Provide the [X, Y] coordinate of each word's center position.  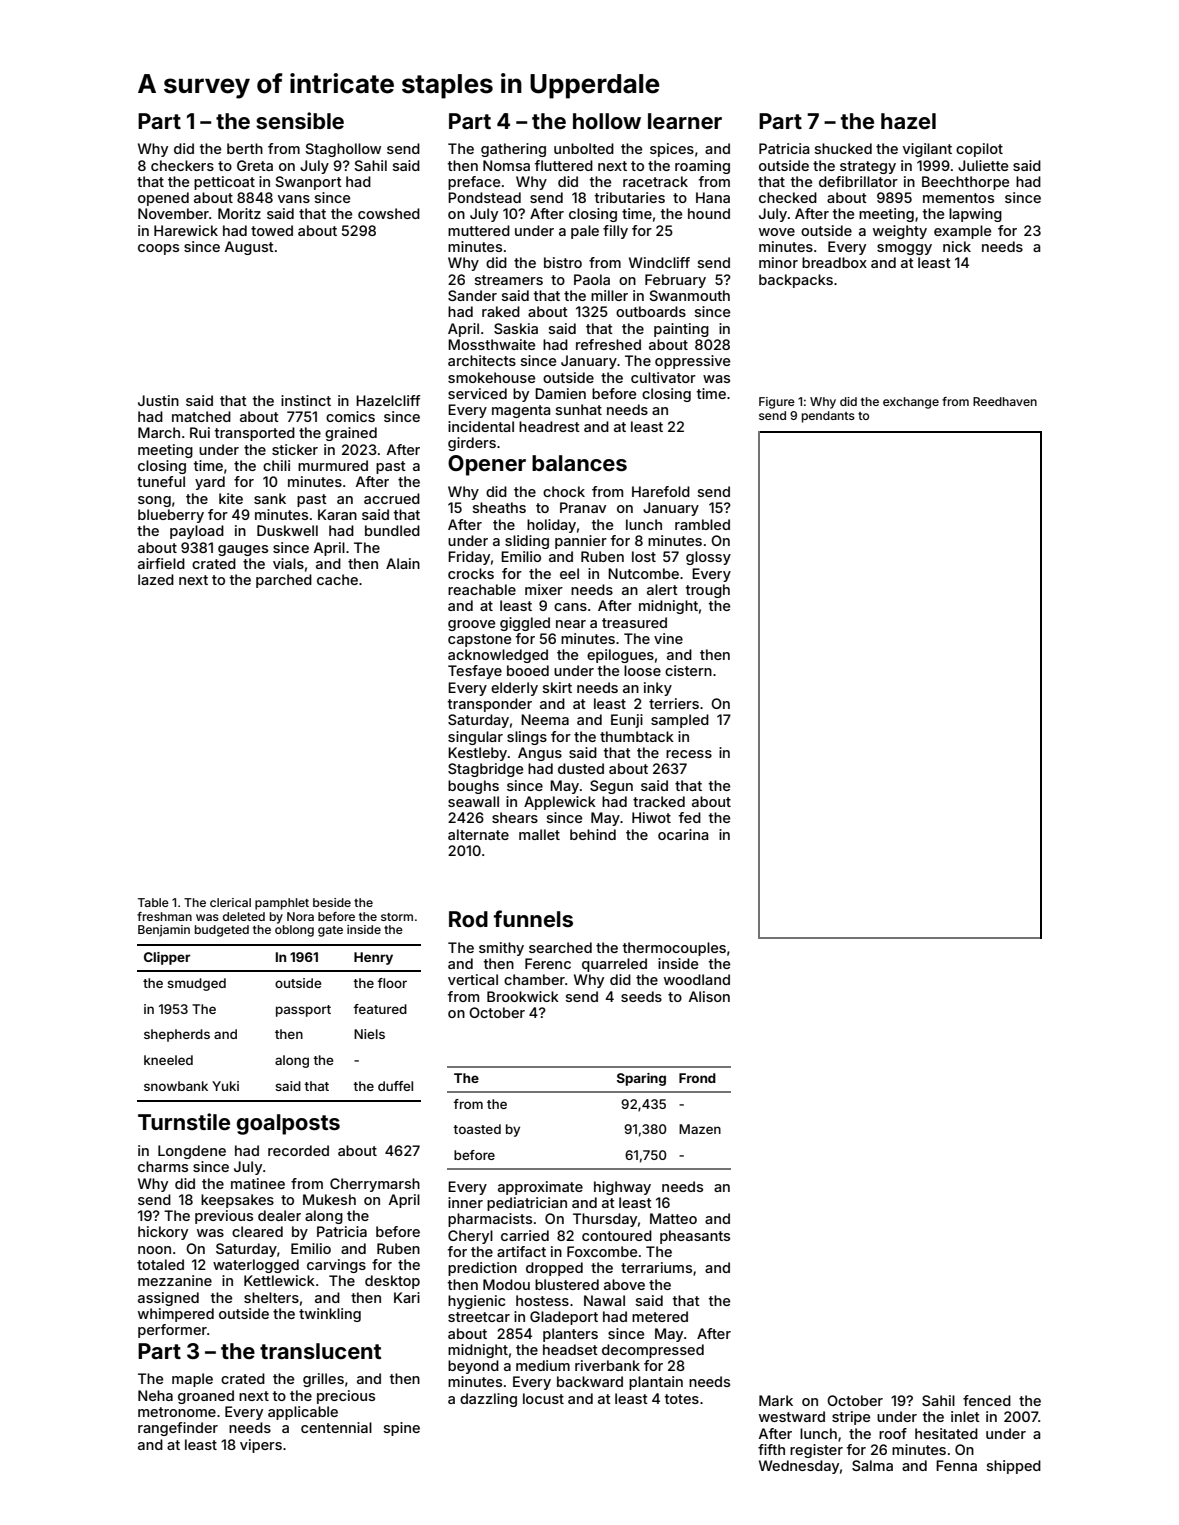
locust [543, 1398]
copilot [979, 150]
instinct [306, 400]
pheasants [695, 1237]
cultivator [663, 377]
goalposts [288, 1124]
